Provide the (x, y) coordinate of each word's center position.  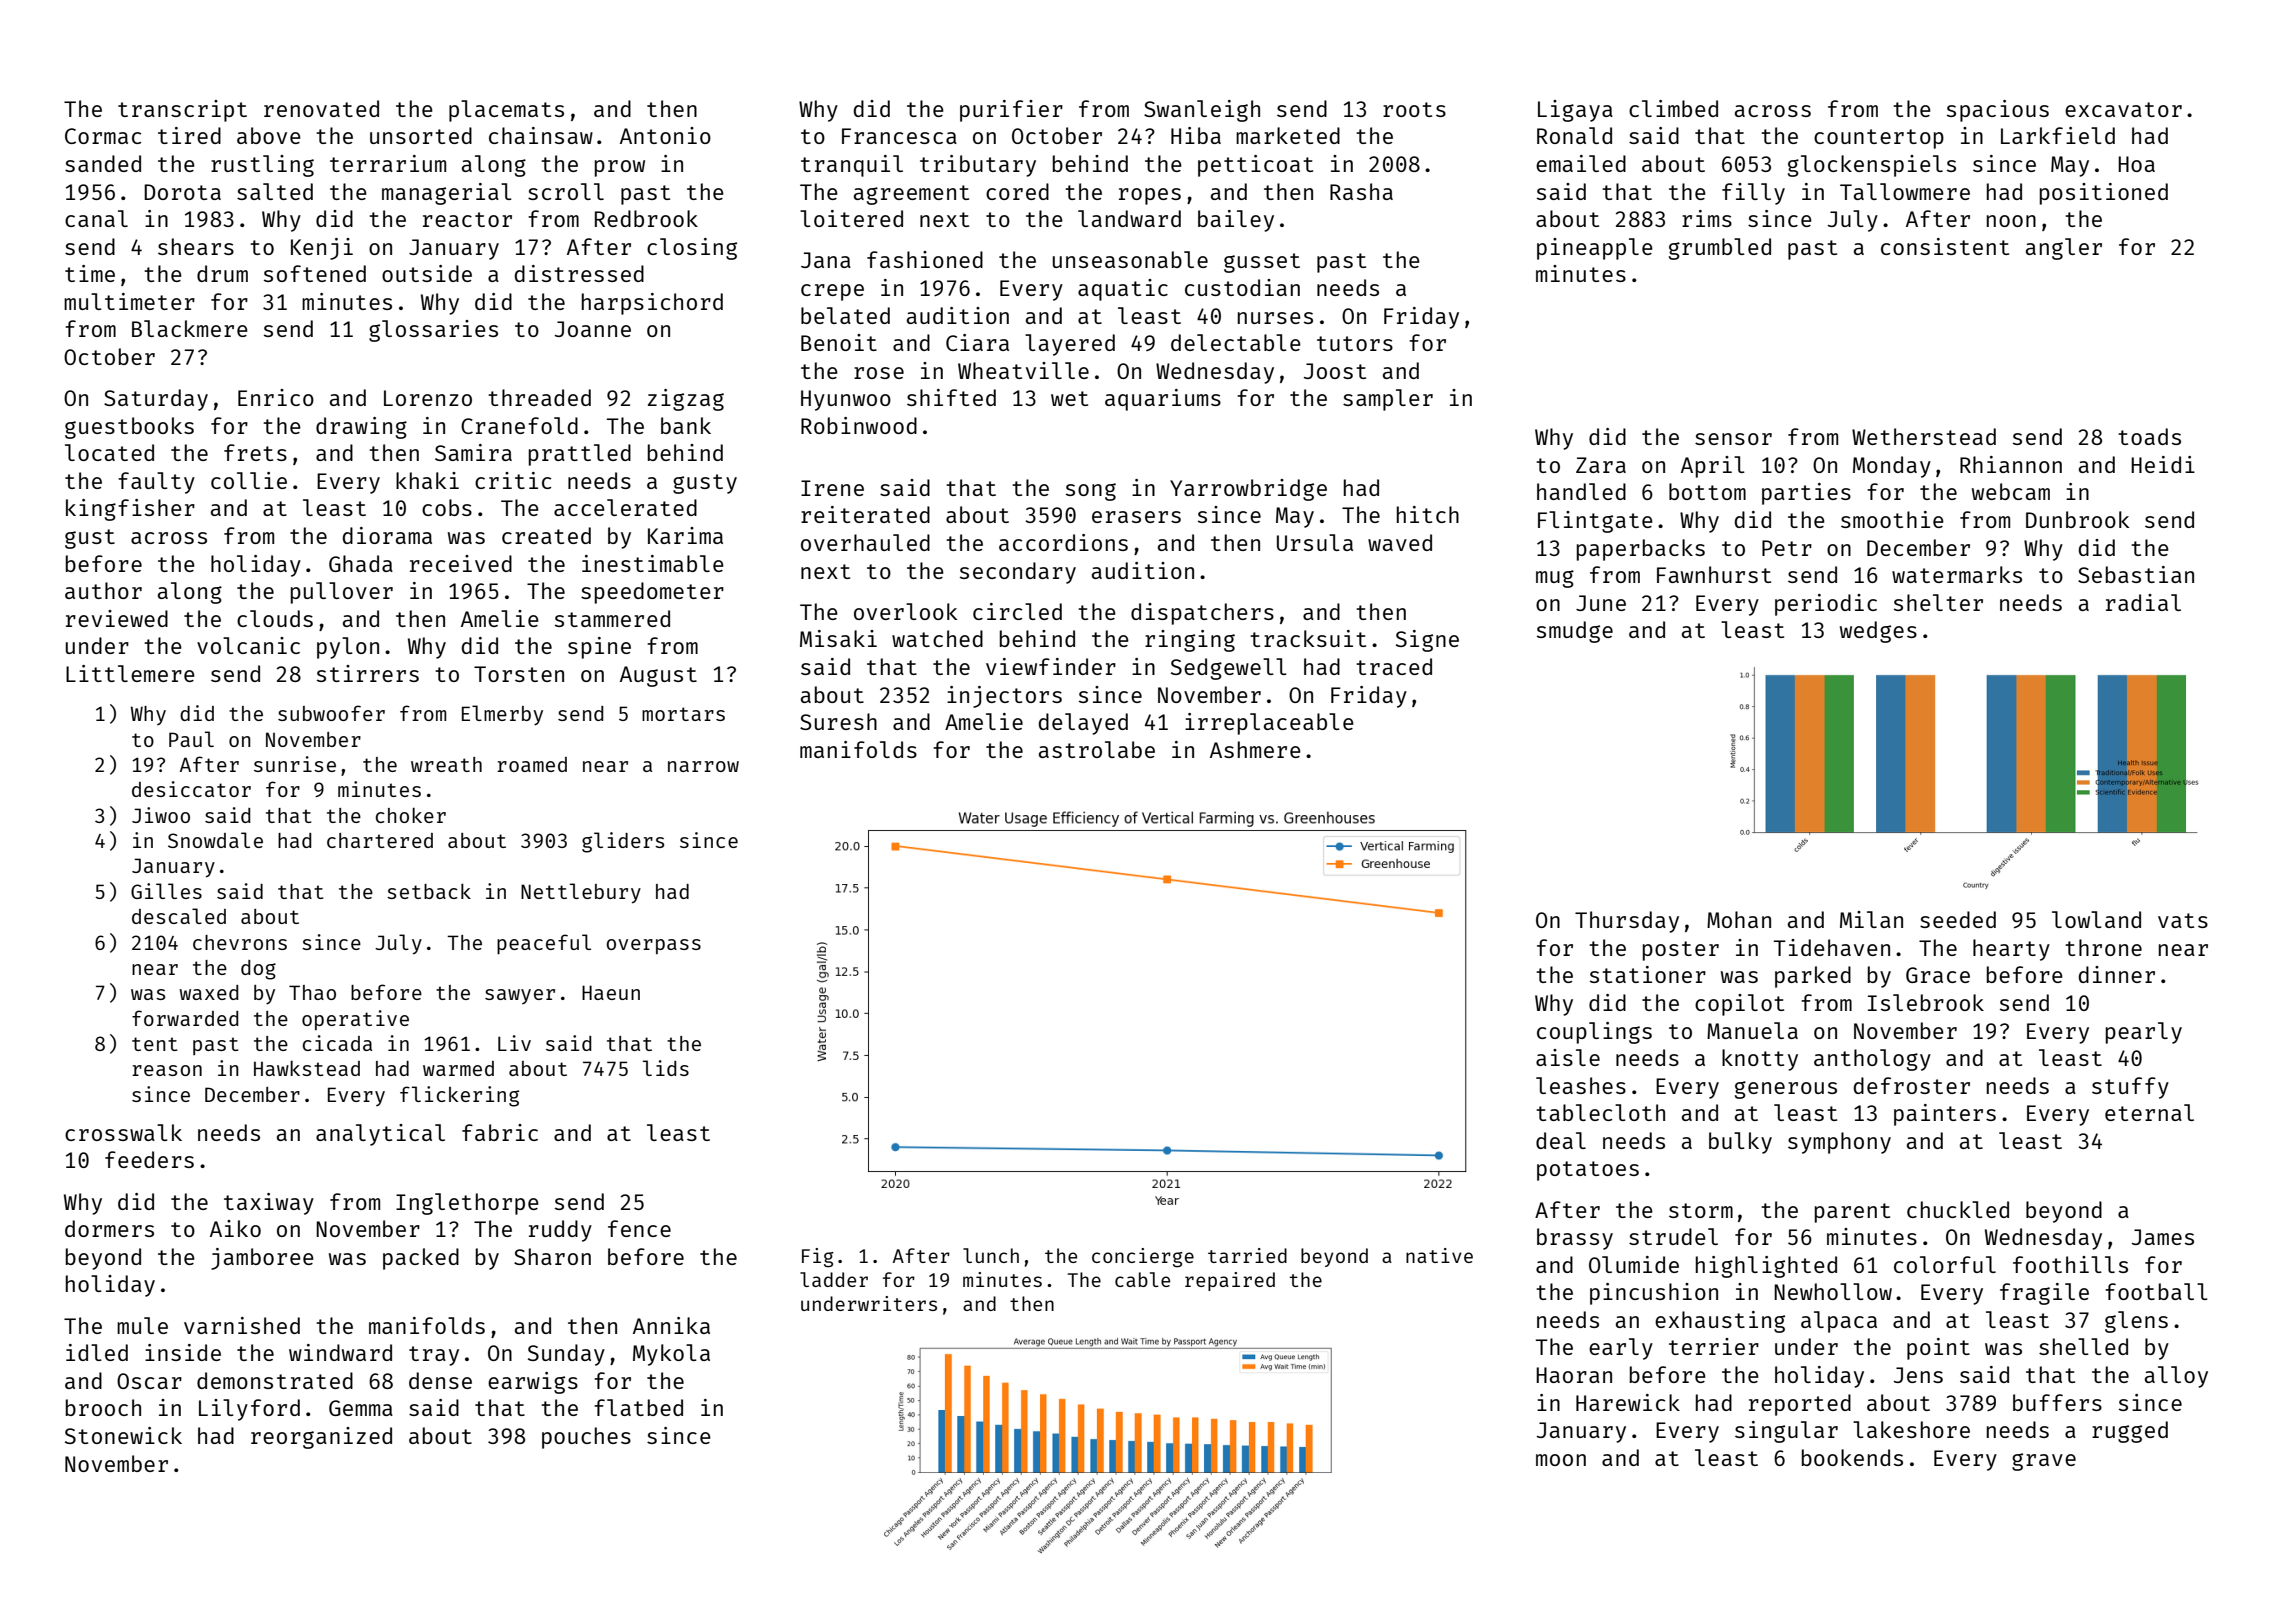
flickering (459, 1096)
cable (1142, 1279)
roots (1414, 109)
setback (429, 891)
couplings (1594, 1033)
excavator (2123, 109)
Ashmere (1255, 749)
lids (666, 1068)
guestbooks (129, 428)
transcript (182, 111)
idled (97, 1352)
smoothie (1892, 519)
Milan (1871, 919)
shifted (951, 397)
